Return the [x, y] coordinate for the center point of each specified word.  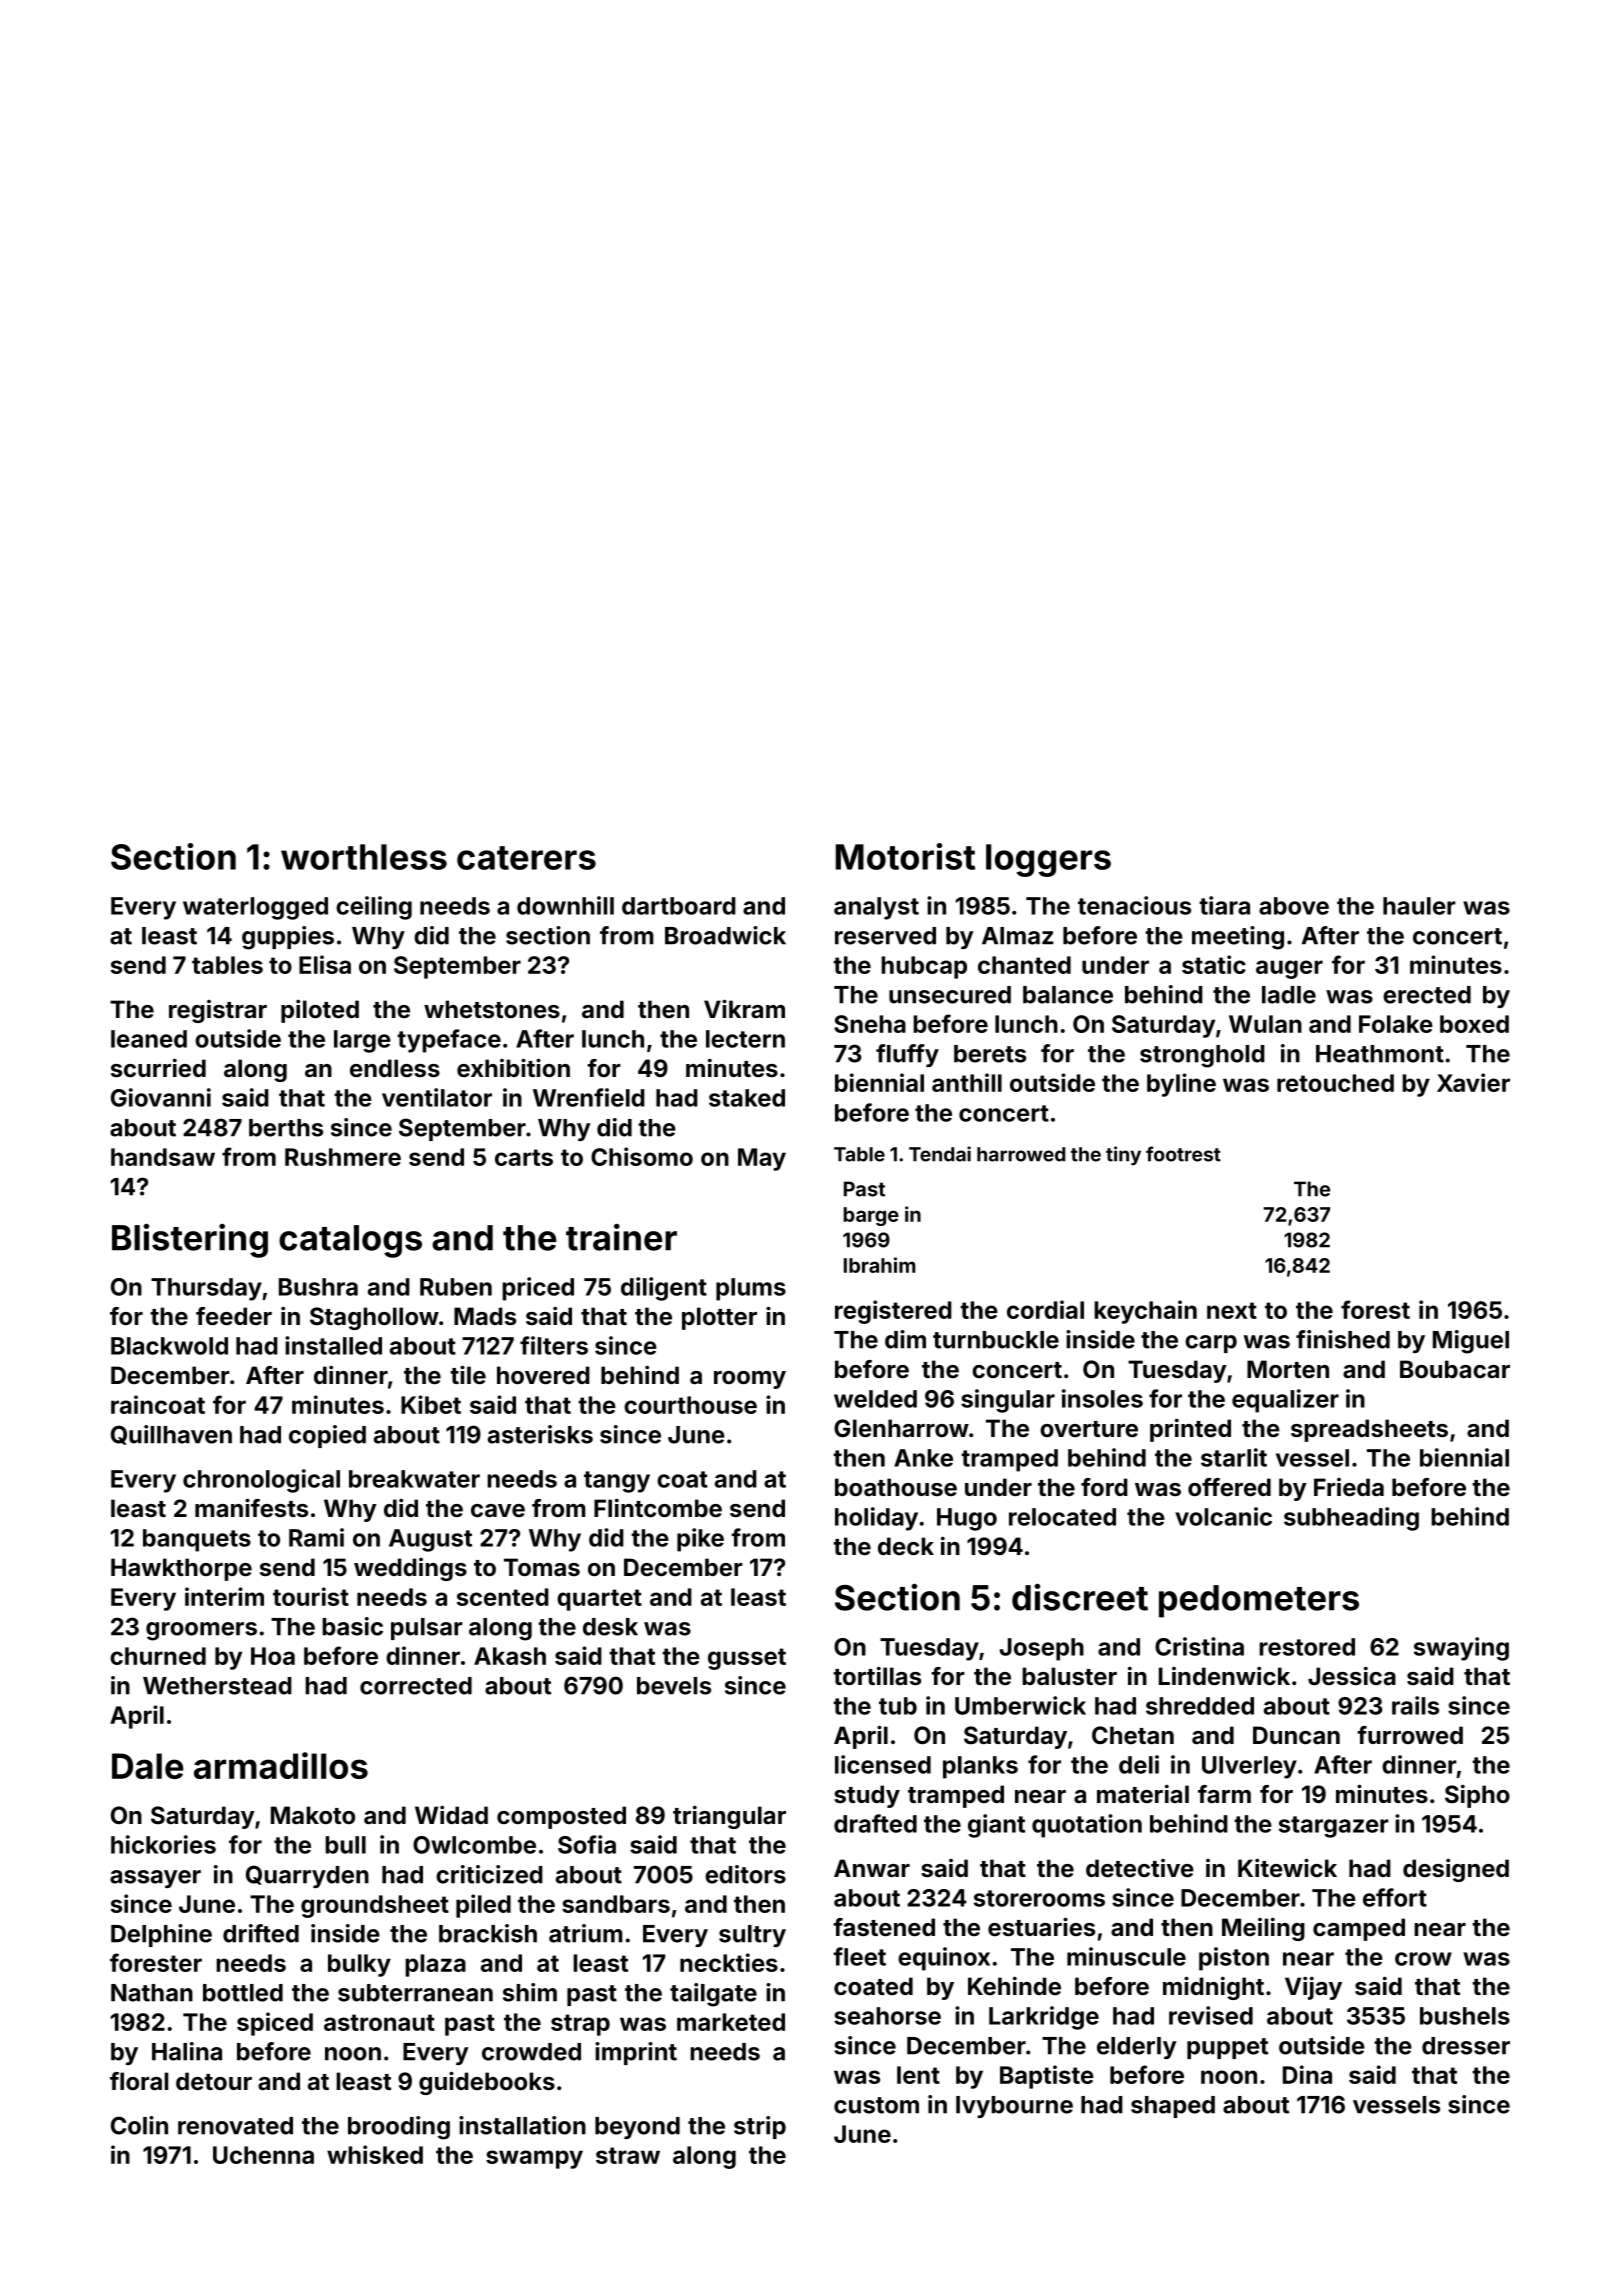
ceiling [374, 908]
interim [224, 1596]
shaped [1173, 2107]
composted [561, 1817]
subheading [1351, 1519]
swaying [1461, 1649]
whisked [375, 2154]
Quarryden [307, 1876]
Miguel [1471, 1342]
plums [751, 1289]
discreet [1080, 1597]
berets [990, 1054]
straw [628, 2155]
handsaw [163, 1157]
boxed [1474, 1024]
